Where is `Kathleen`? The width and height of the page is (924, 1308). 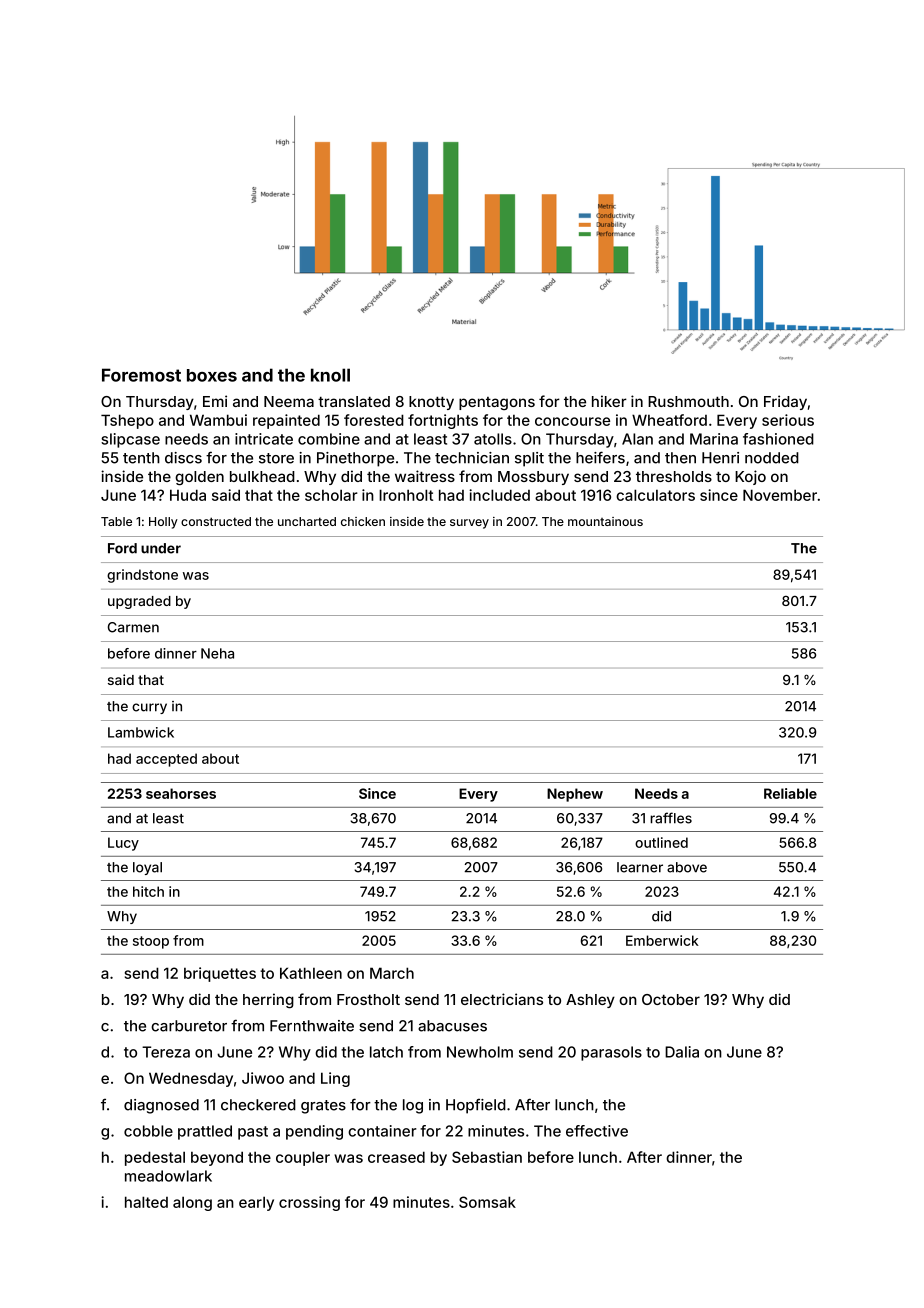
Kathleen is located at coordinates (311, 973).
